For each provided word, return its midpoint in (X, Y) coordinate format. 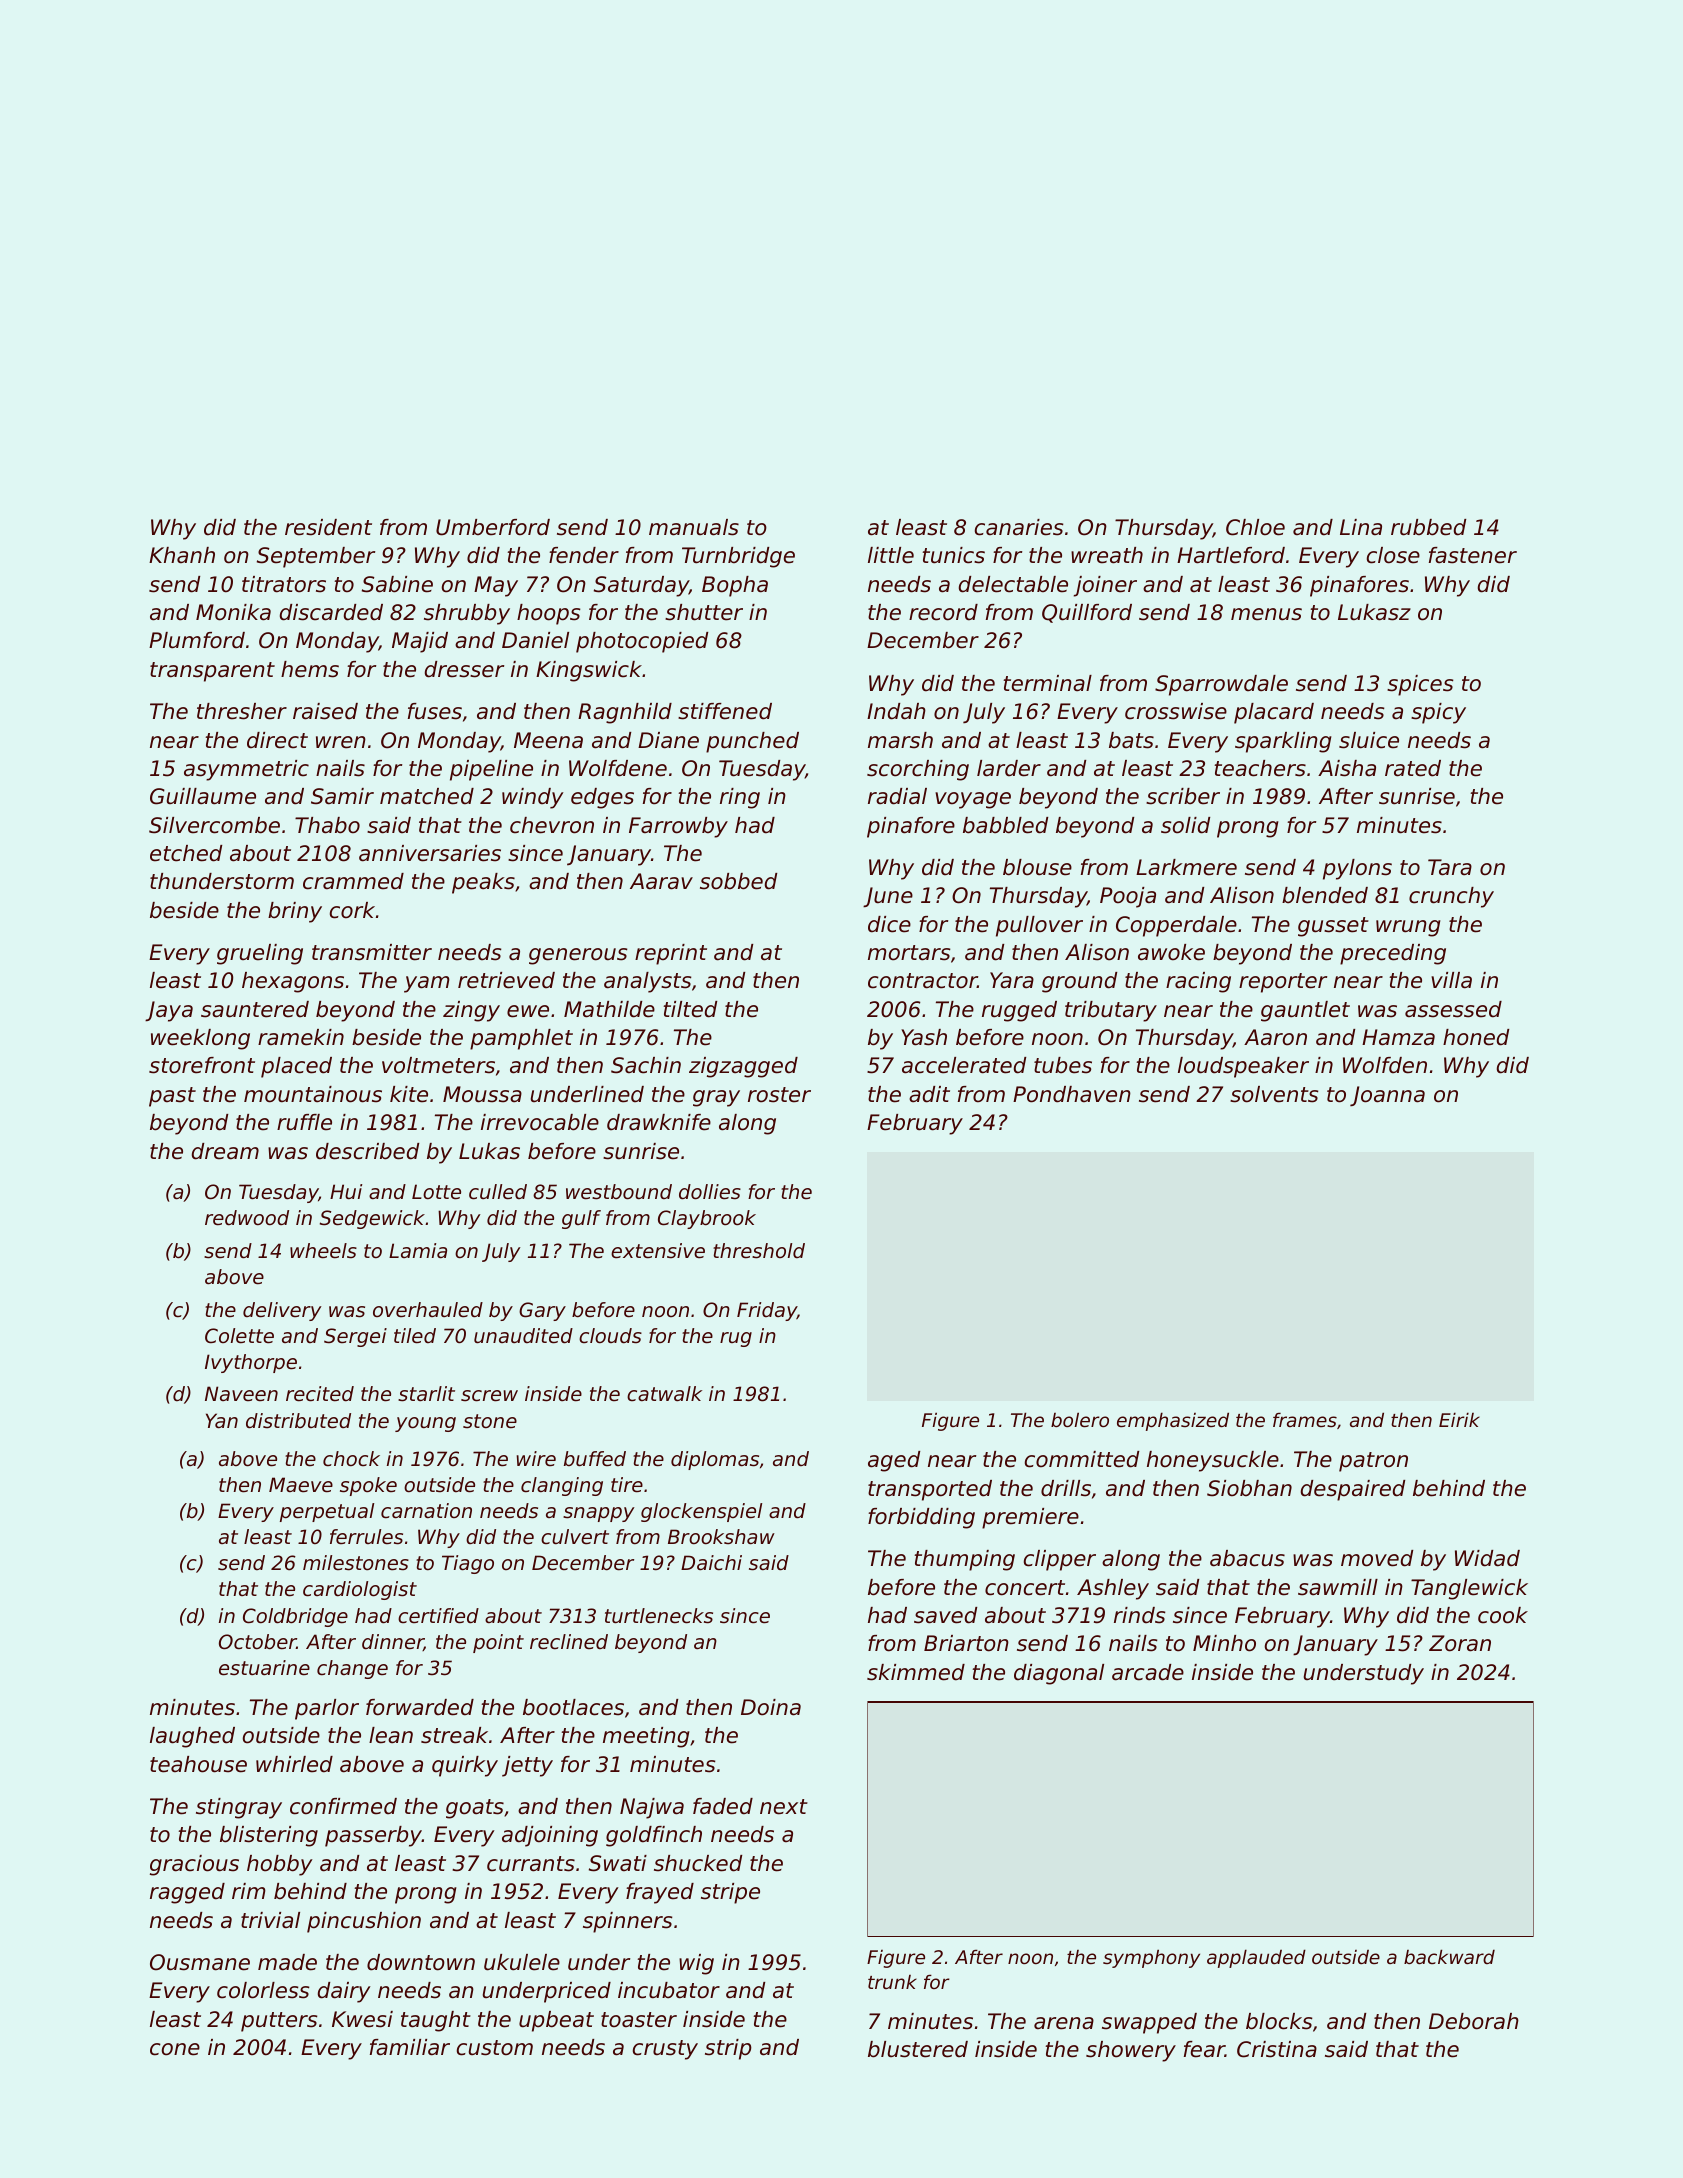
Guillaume (203, 796)
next (784, 1807)
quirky (465, 1766)
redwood (247, 1218)
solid (1185, 825)
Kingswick (589, 671)
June (888, 897)
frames (1305, 1419)
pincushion (364, 1922)
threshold (759, 1251)
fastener (1473, 555)
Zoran (1460, 1643)
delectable (1013, 584)
